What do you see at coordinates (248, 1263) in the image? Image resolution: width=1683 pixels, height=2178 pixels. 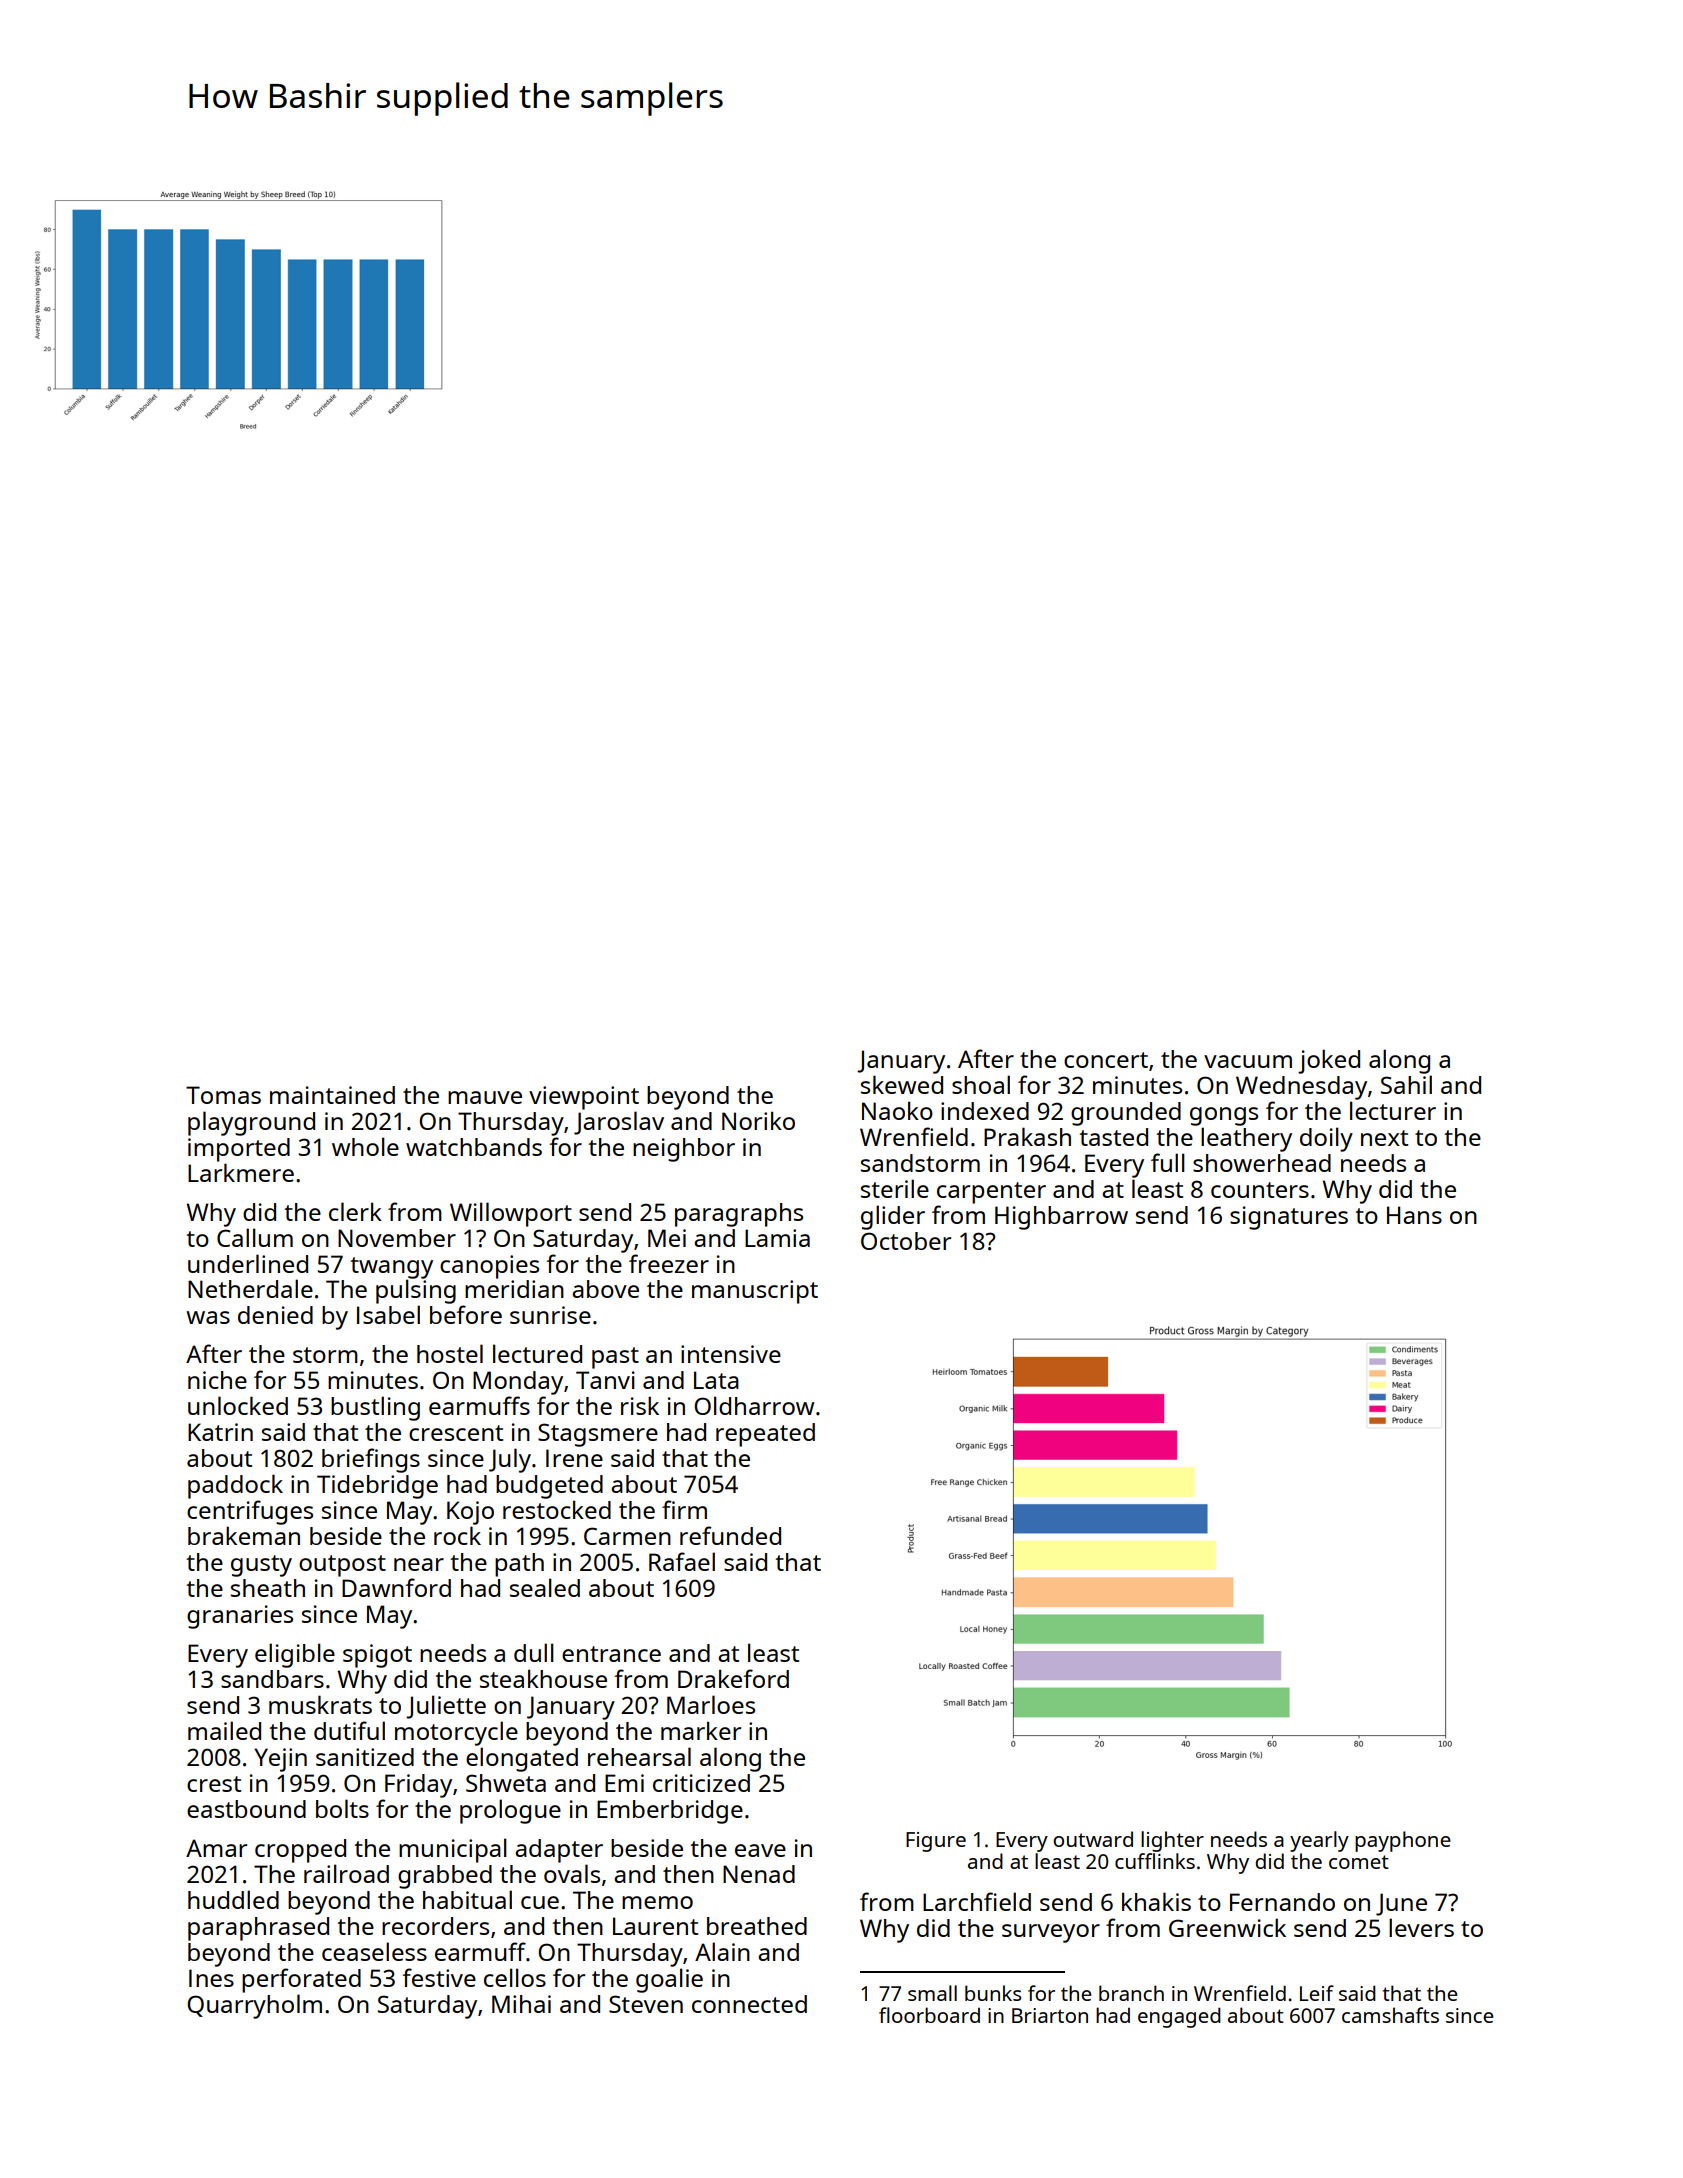 I see `underlined` at bounding box center [248, 1263].
